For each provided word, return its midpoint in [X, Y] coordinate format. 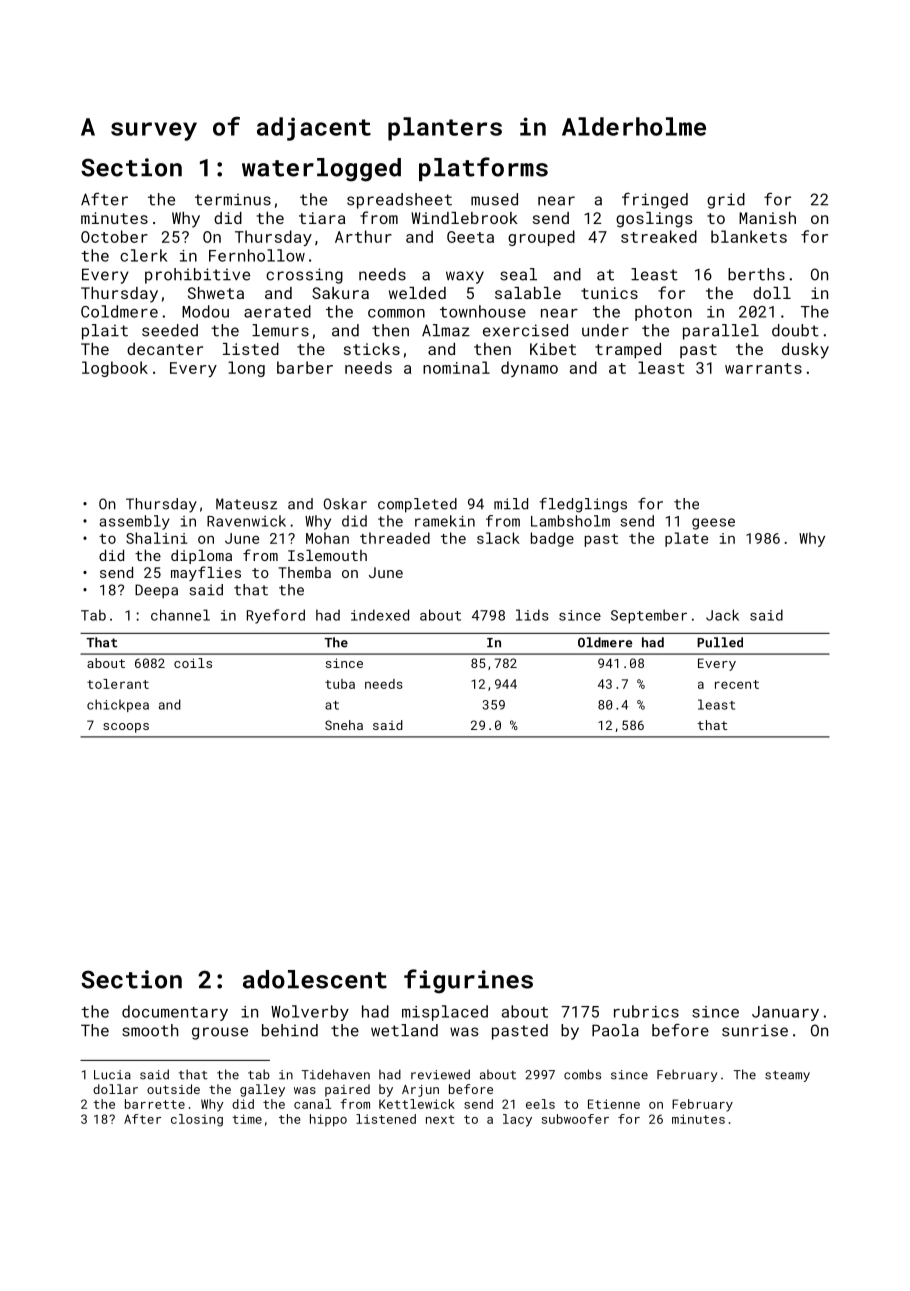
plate [686, 539]
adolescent [315, 979]
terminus [233, 199]
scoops [126, 728]
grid [726, 201]
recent [737, 684]
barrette [155, 1104]
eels [540, 1104]
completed [417, 505]
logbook [115, 369]
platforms [483, 169]
